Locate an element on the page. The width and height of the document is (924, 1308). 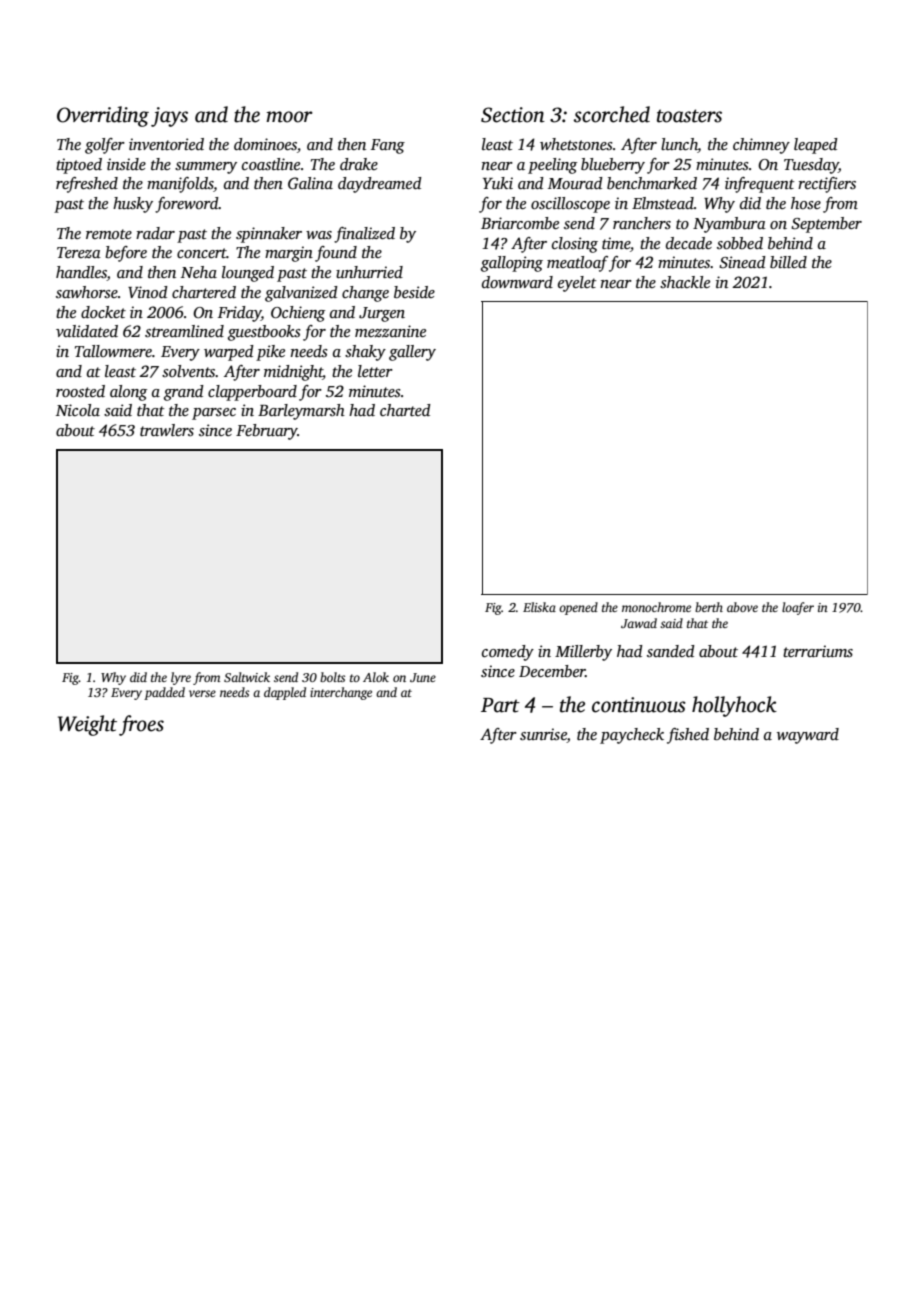
refreshed is located at coordinates (87, 185).
